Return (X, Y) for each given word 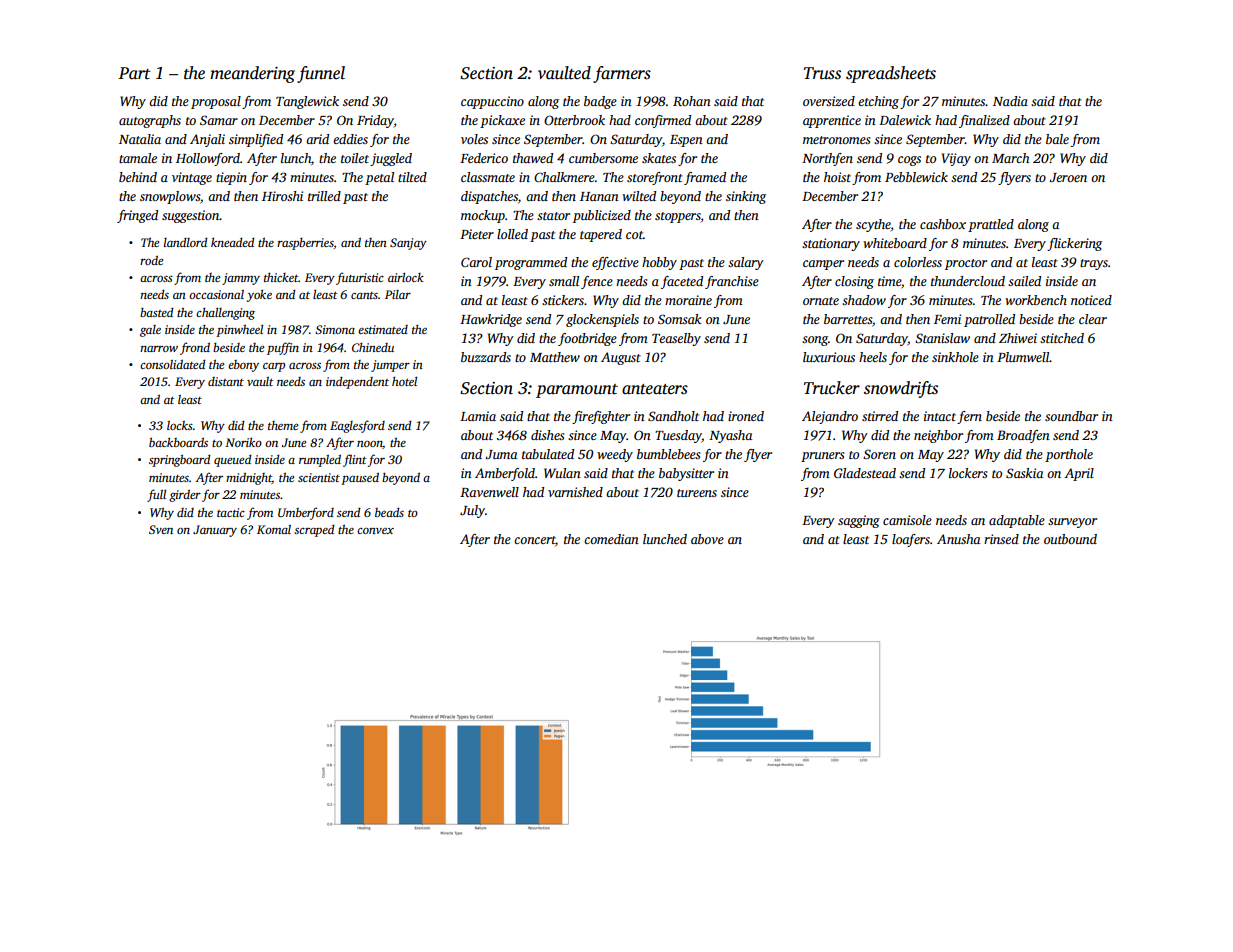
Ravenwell (489, 492)
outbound (1070, 539)
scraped (314, 530)
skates (659, 158)
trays (1094, 264)
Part (134, 73)
